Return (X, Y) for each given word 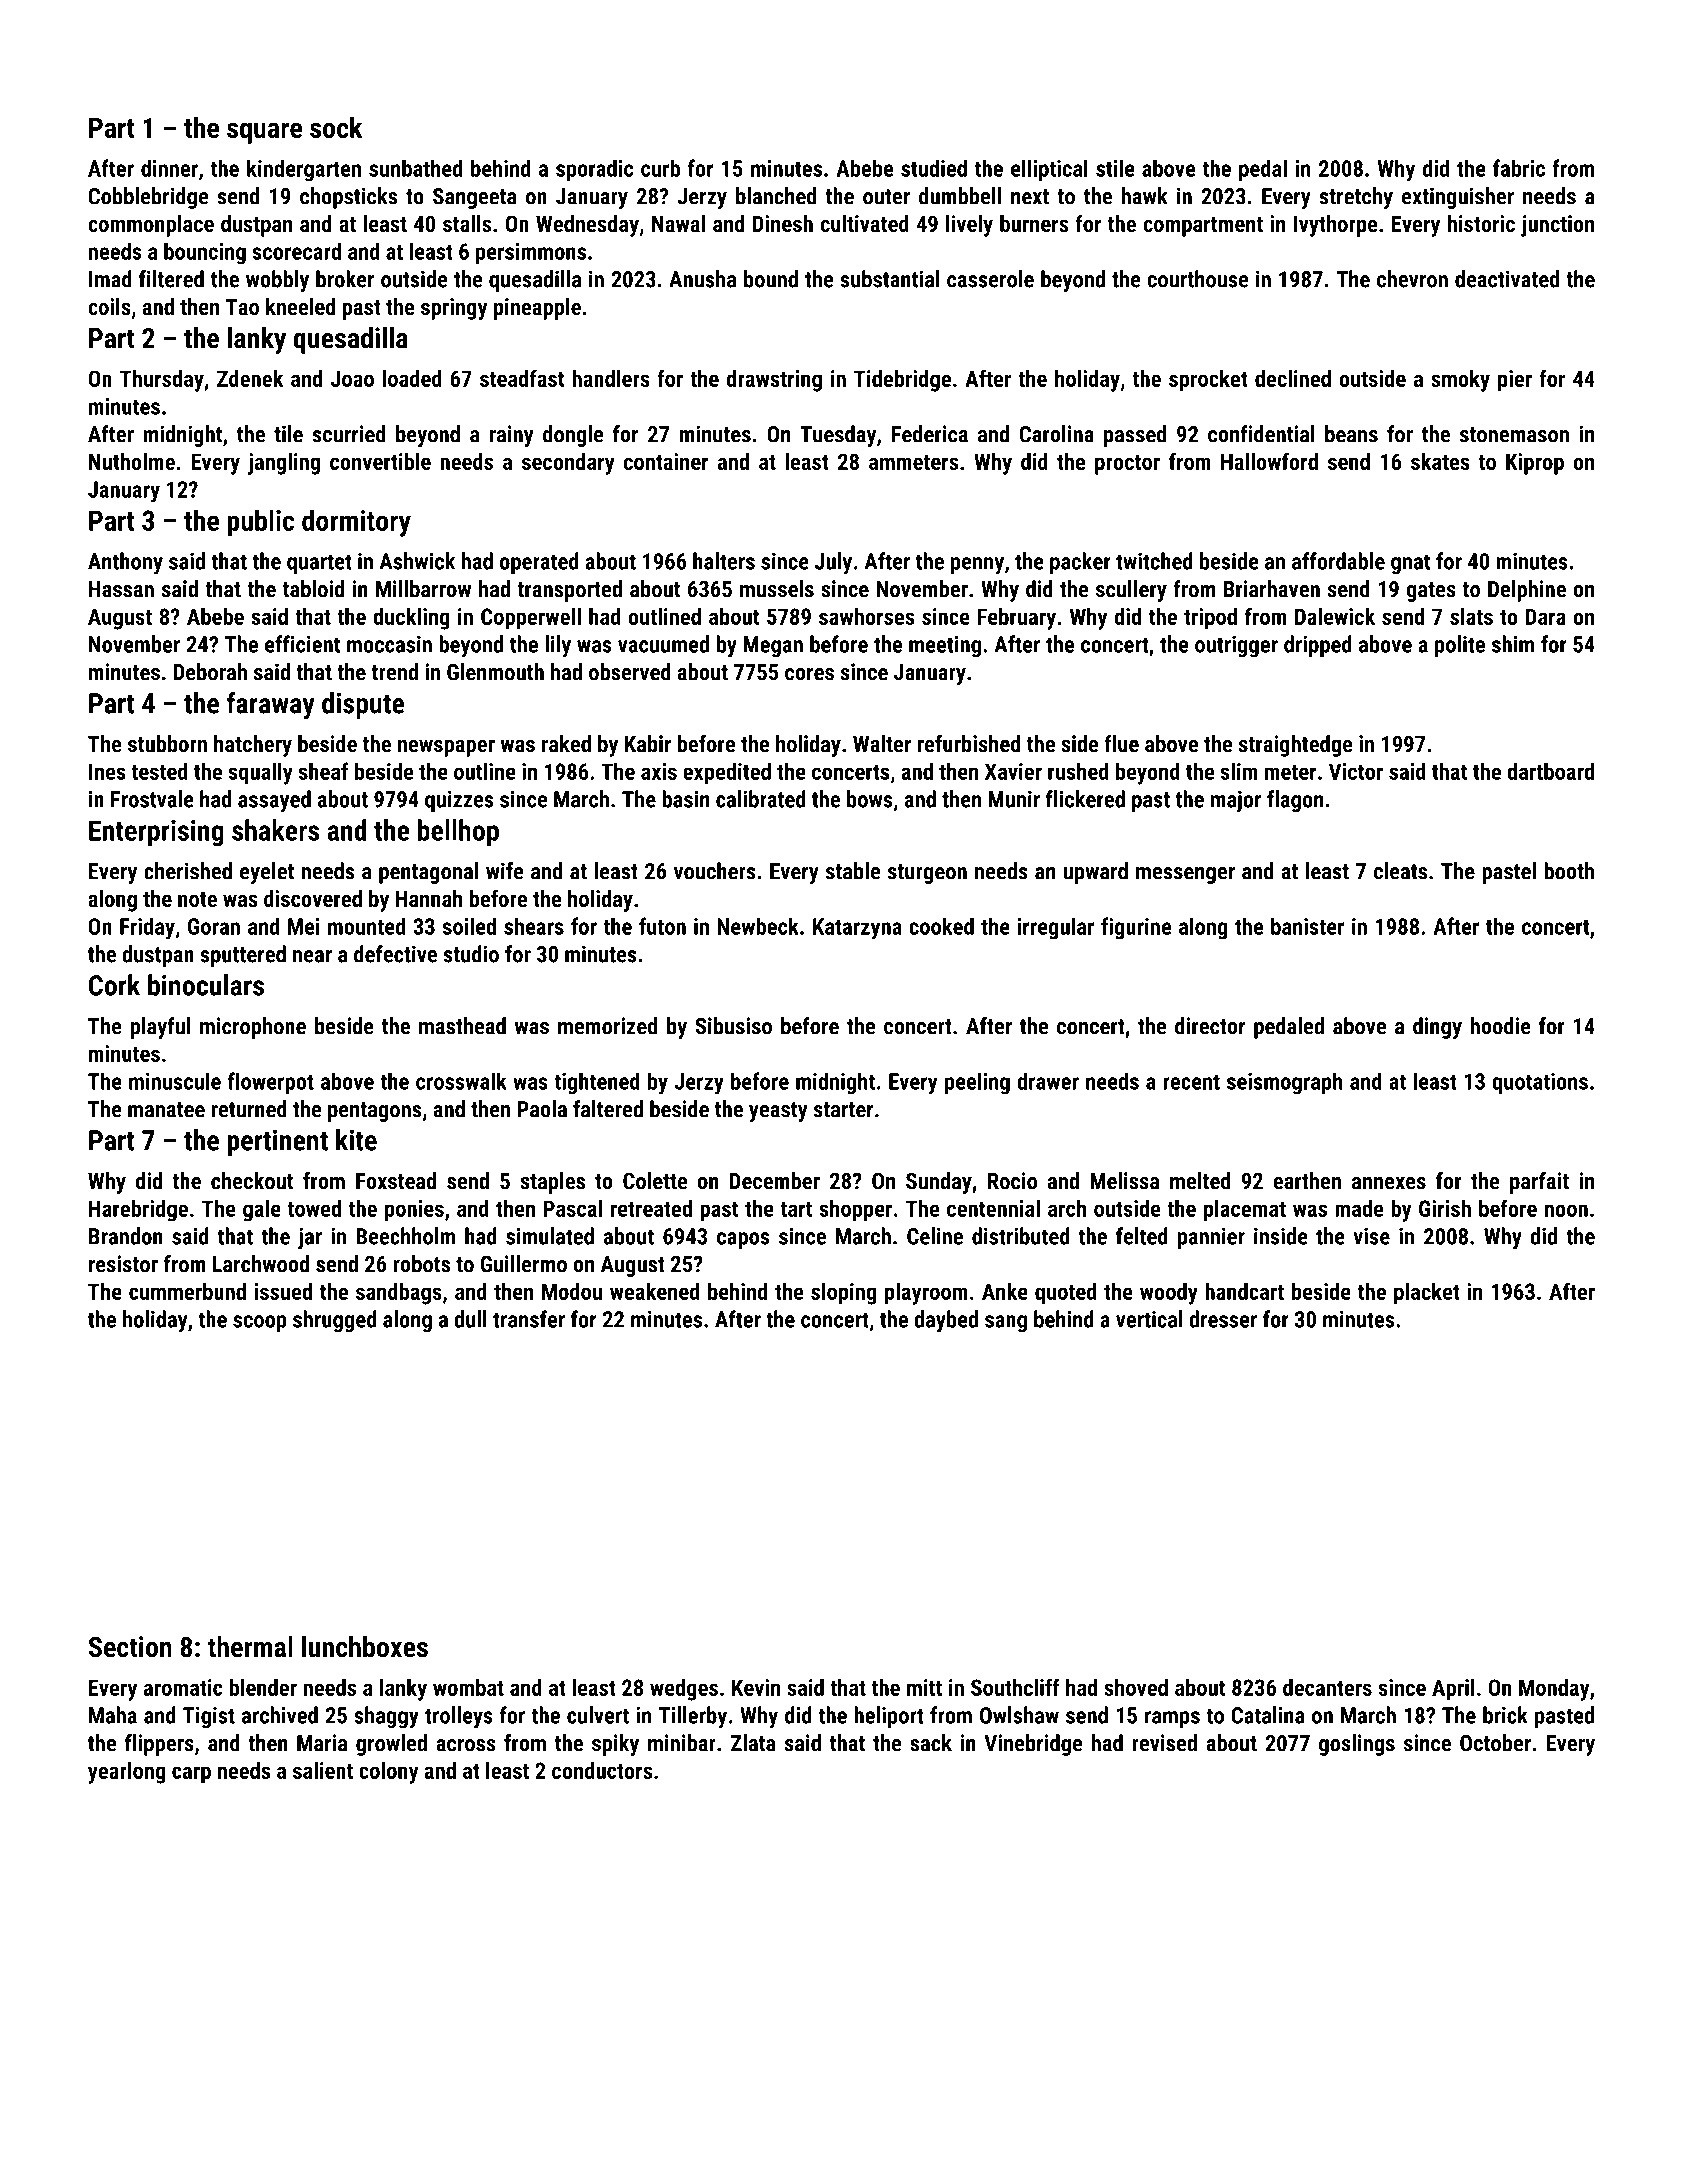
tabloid (313, 589)
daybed (946, 1321)
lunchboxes (365, 1647)
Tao (242, 306)
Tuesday (838, 436)
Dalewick (1335, 616)
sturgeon (927, 874)
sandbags (399, 1294)
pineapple (537, 308)
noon (1566, 1210)
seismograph (1285, 1083)
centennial (993, 1208)
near (312, 956)
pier (1515, 381)
